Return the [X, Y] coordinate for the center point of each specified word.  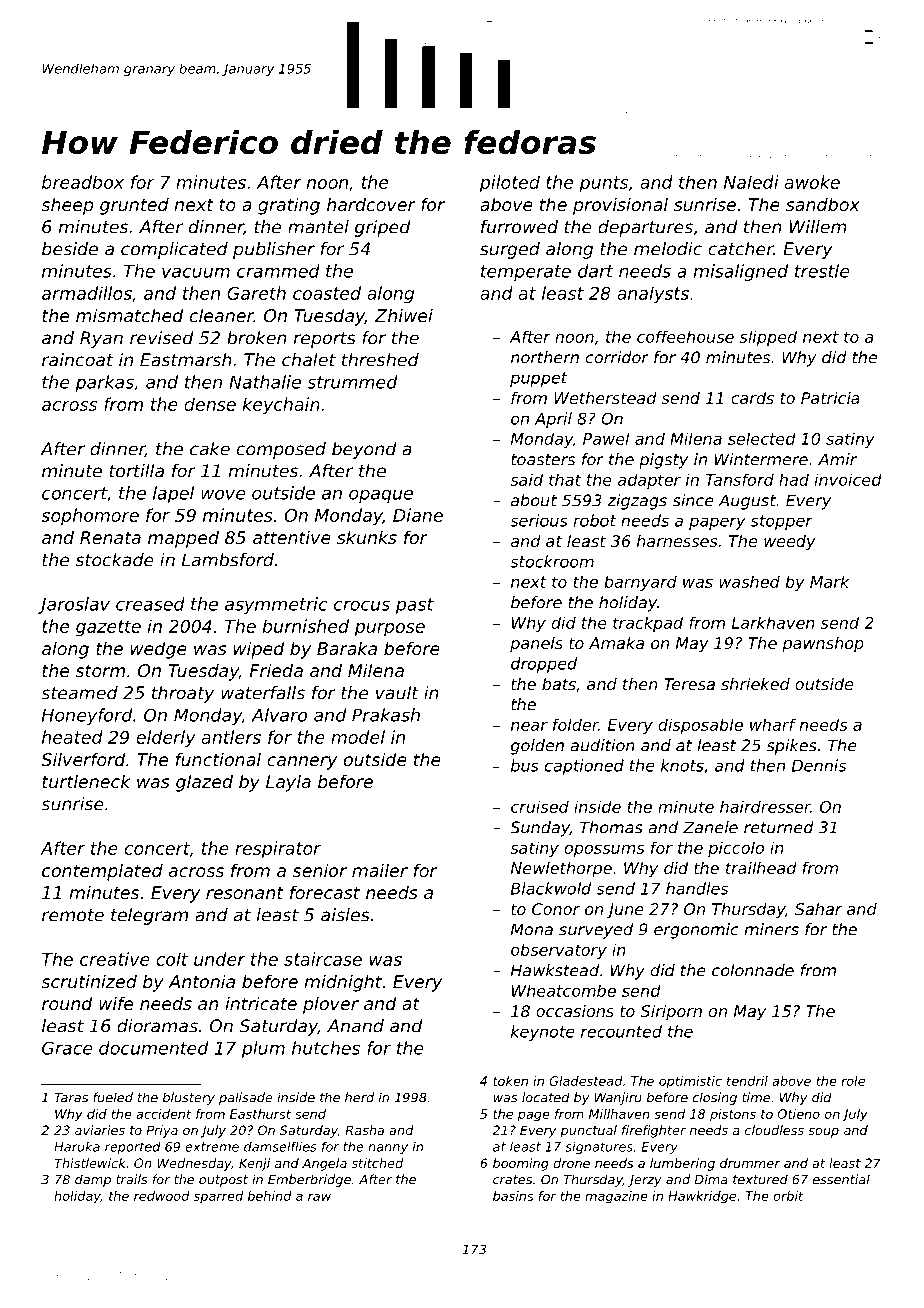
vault [397, 693]
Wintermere [761, 459]
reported [133, 1148]
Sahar [818, 909]
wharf [773, 724]
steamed [79, 693]
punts [603, 184]
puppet [539, 379]
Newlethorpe [561, 870]
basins [513, 1196]
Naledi [751, 182]
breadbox [83, 182]
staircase [323, 959]
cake [210, 449]
